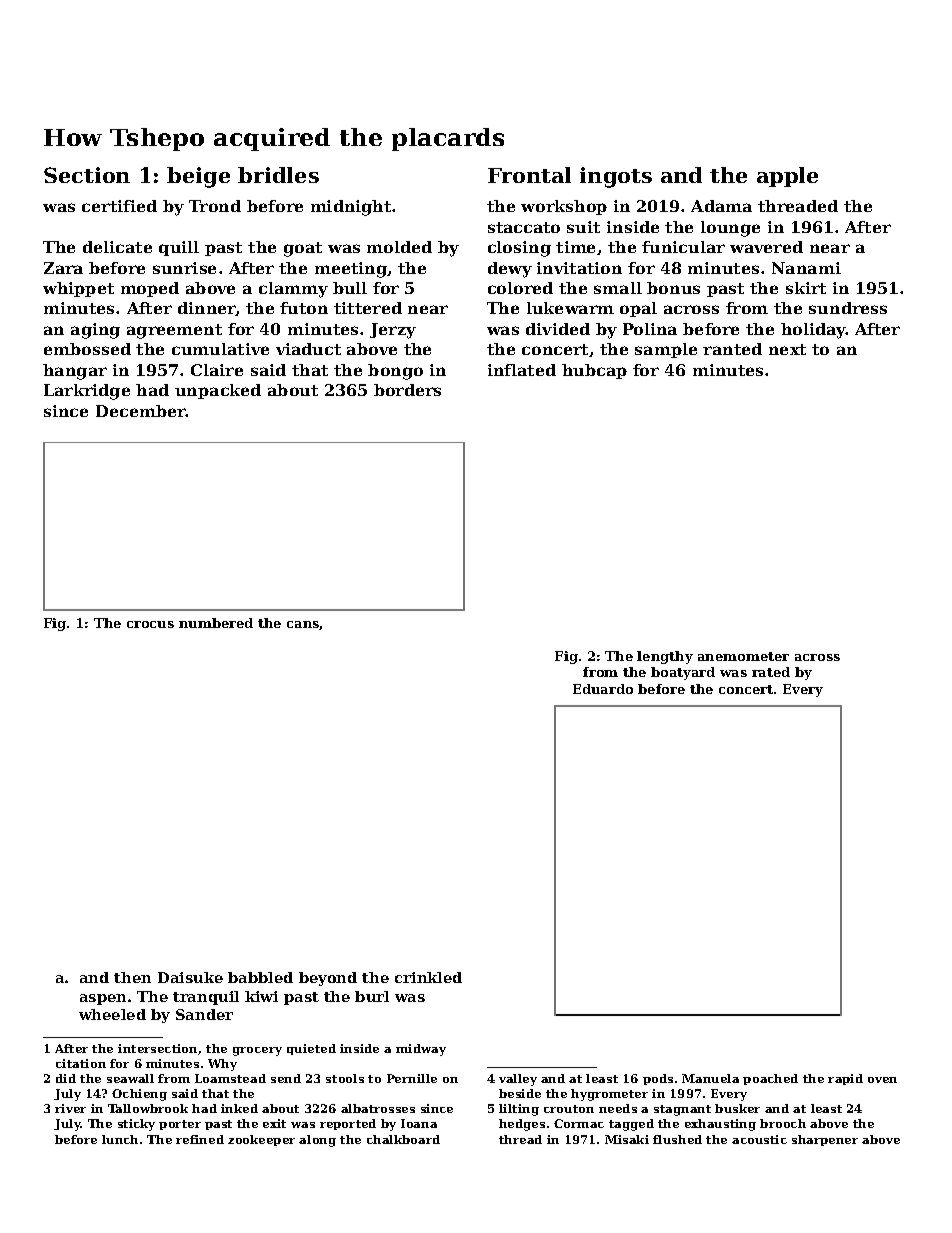 This screenshot has width=952, height=1233. What do you see at coordinates (403, 1139) in the screenshot?
I see `chalkboard` at bounding box center [403, 1139].
